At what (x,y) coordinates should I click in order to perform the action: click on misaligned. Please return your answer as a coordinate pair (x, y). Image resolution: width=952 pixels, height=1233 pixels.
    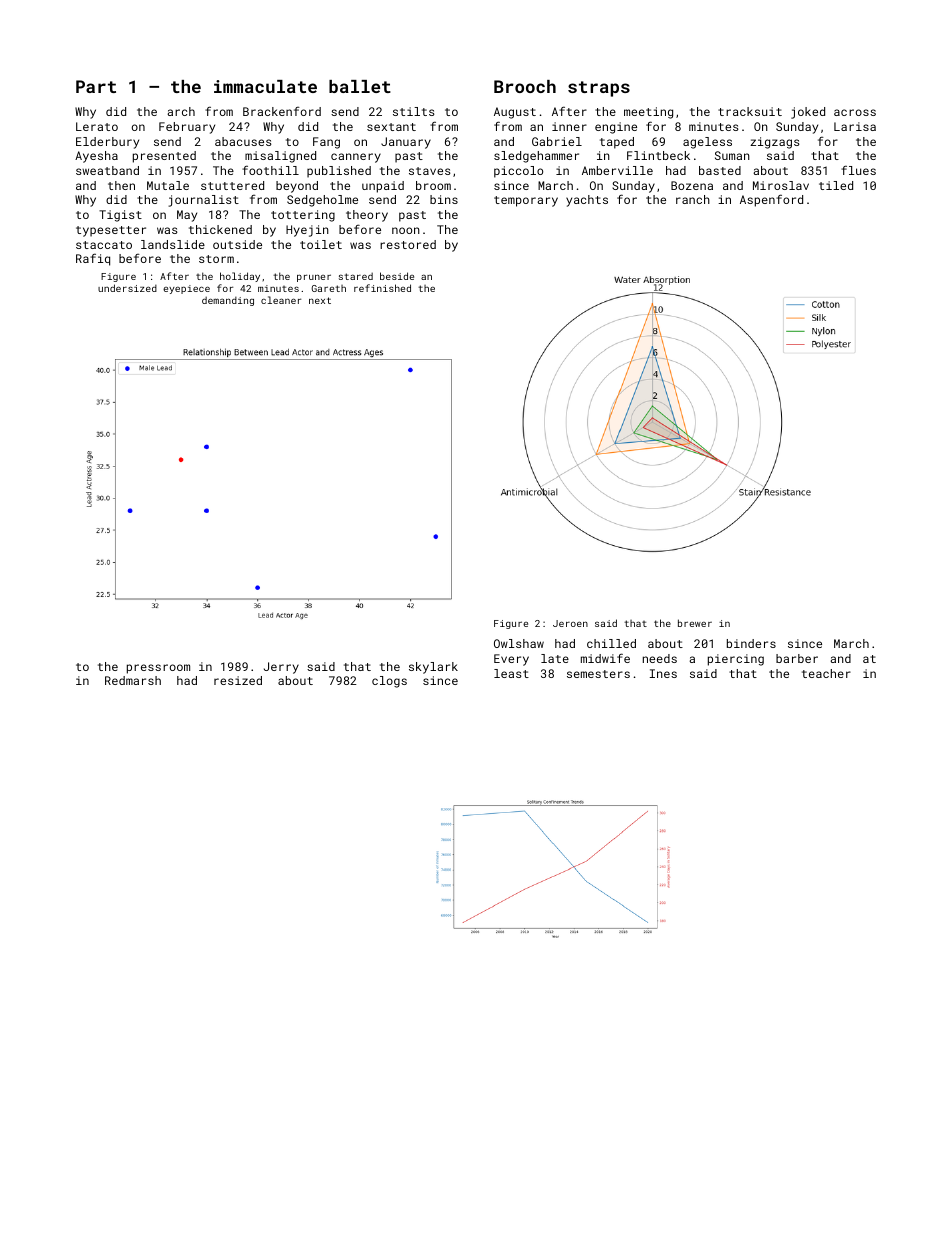
    Looking at the image, I should click on (280, 157).
